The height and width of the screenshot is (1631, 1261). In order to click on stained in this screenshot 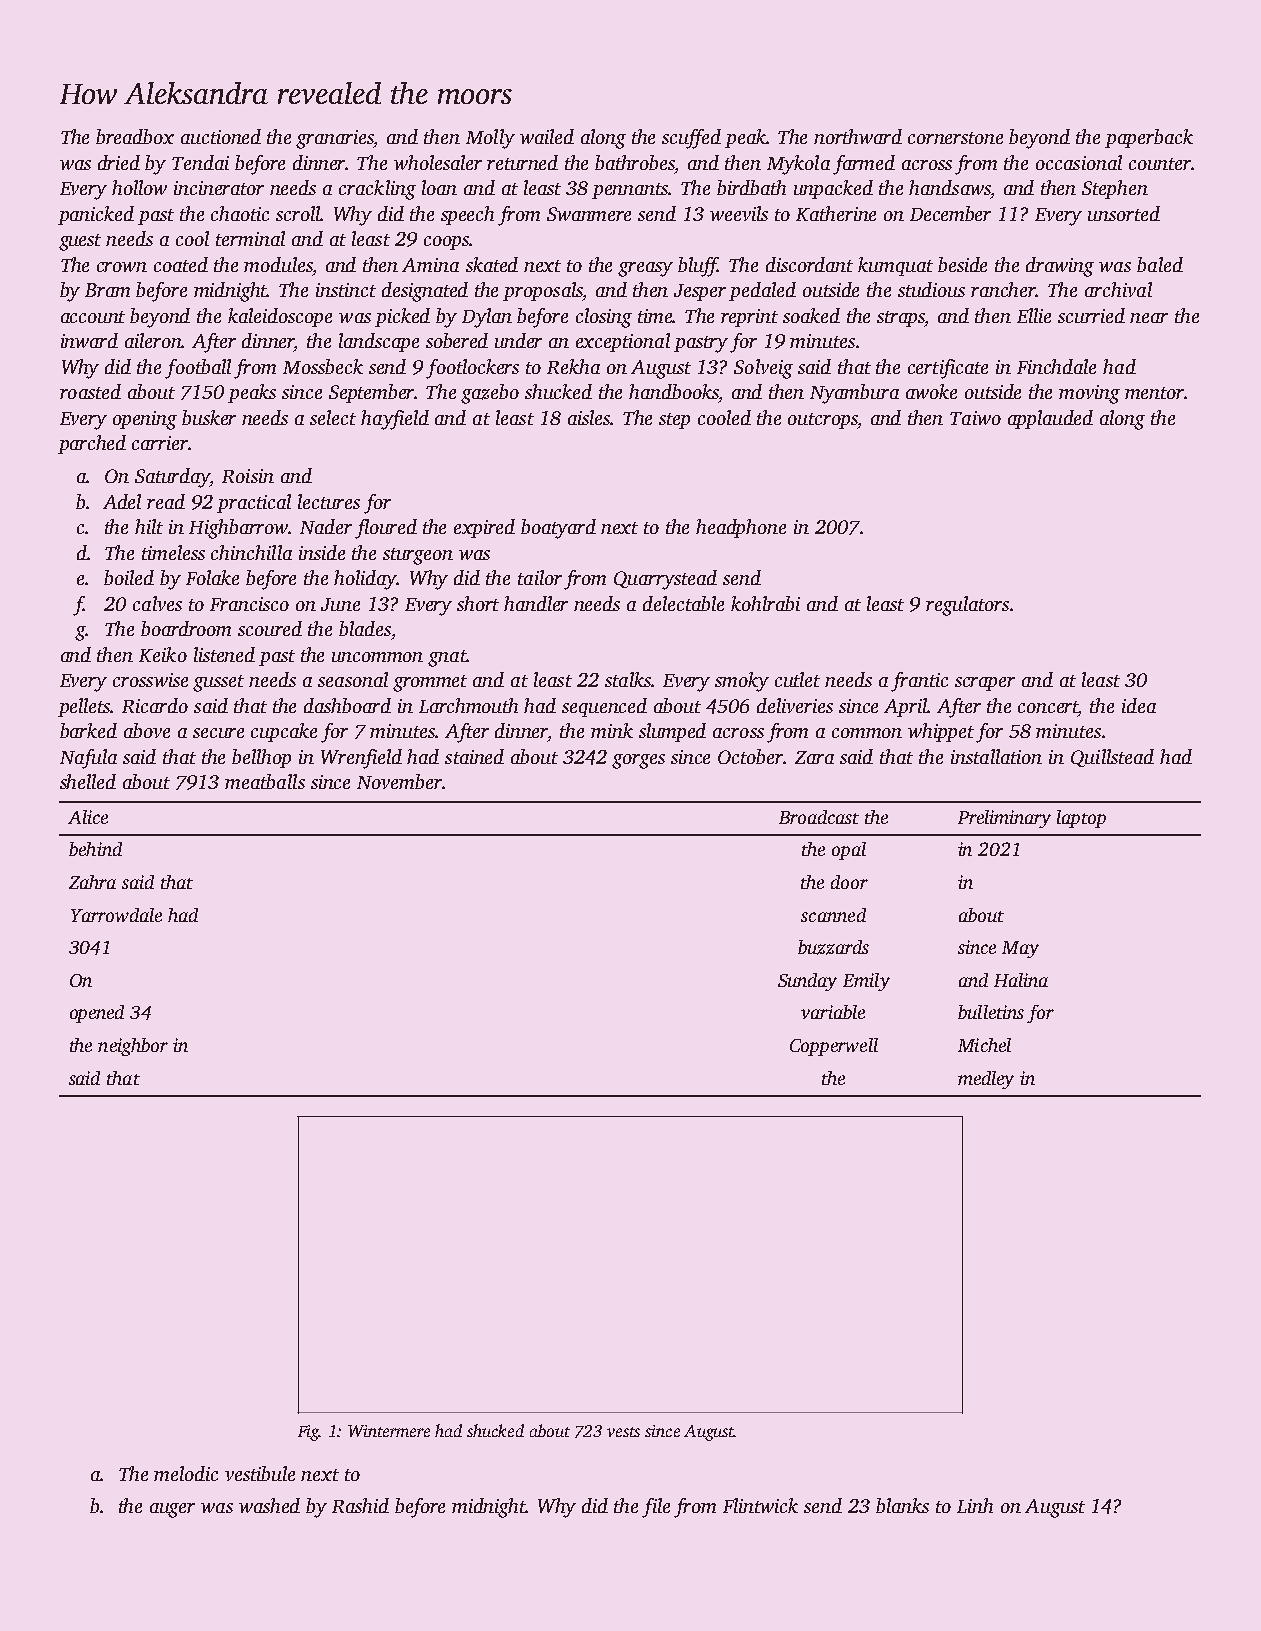, I will do `click(474, 756)`.
